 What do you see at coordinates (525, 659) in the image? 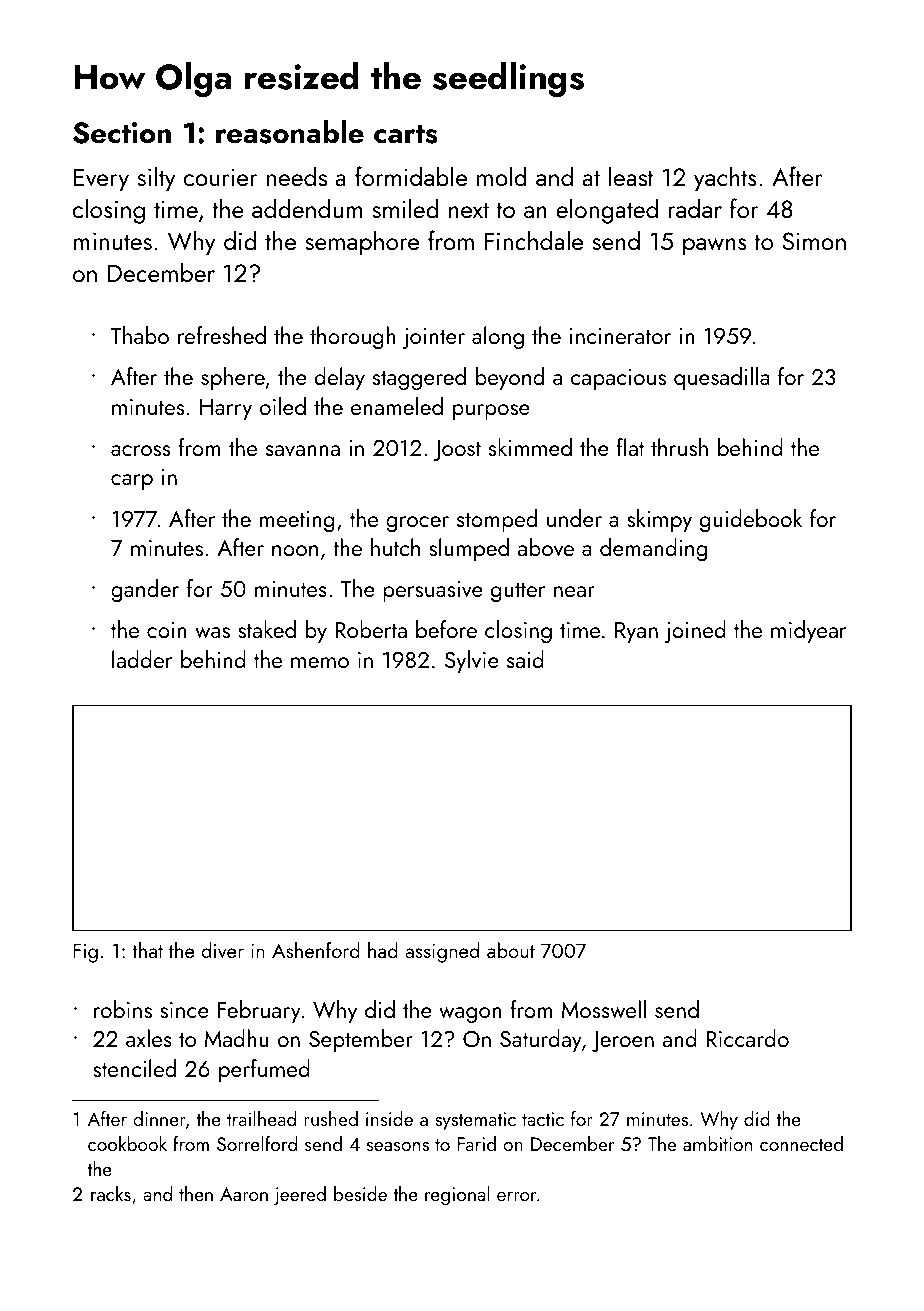
I see `said` at bounding box center [525, 659].
